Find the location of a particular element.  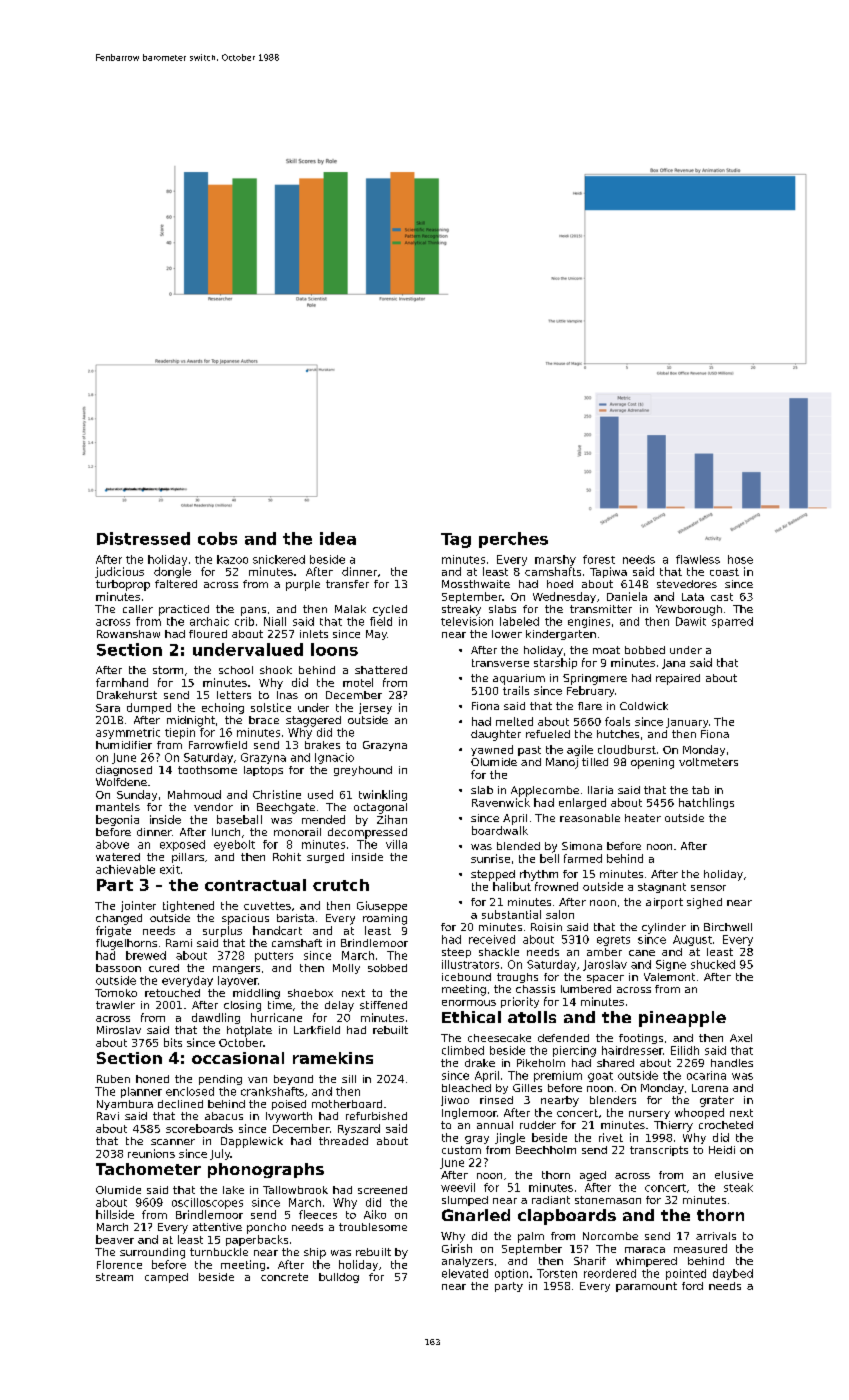

dongle is located at coordinates (172, 572).
